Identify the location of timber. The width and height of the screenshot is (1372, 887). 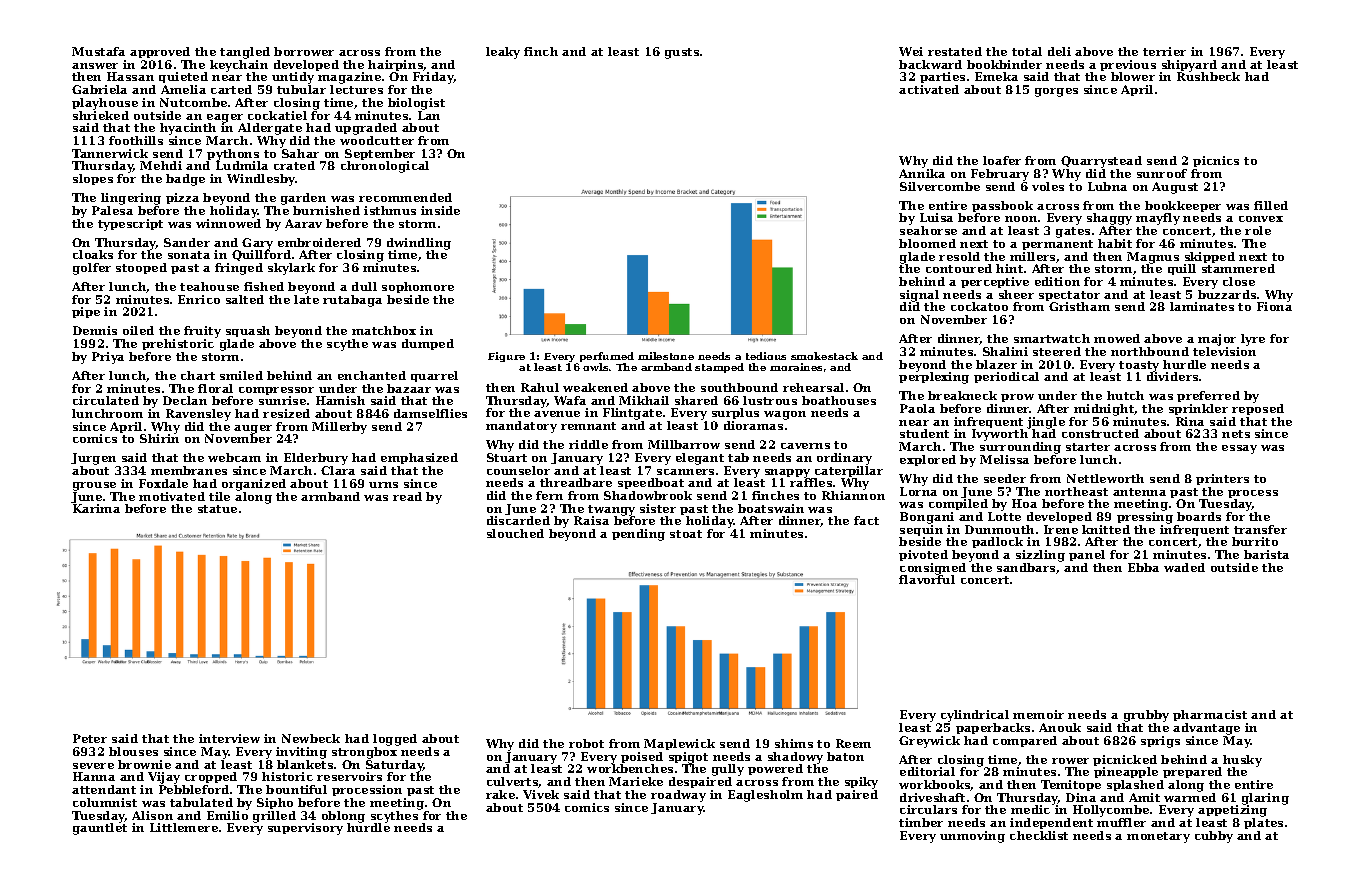
(921, 822).
